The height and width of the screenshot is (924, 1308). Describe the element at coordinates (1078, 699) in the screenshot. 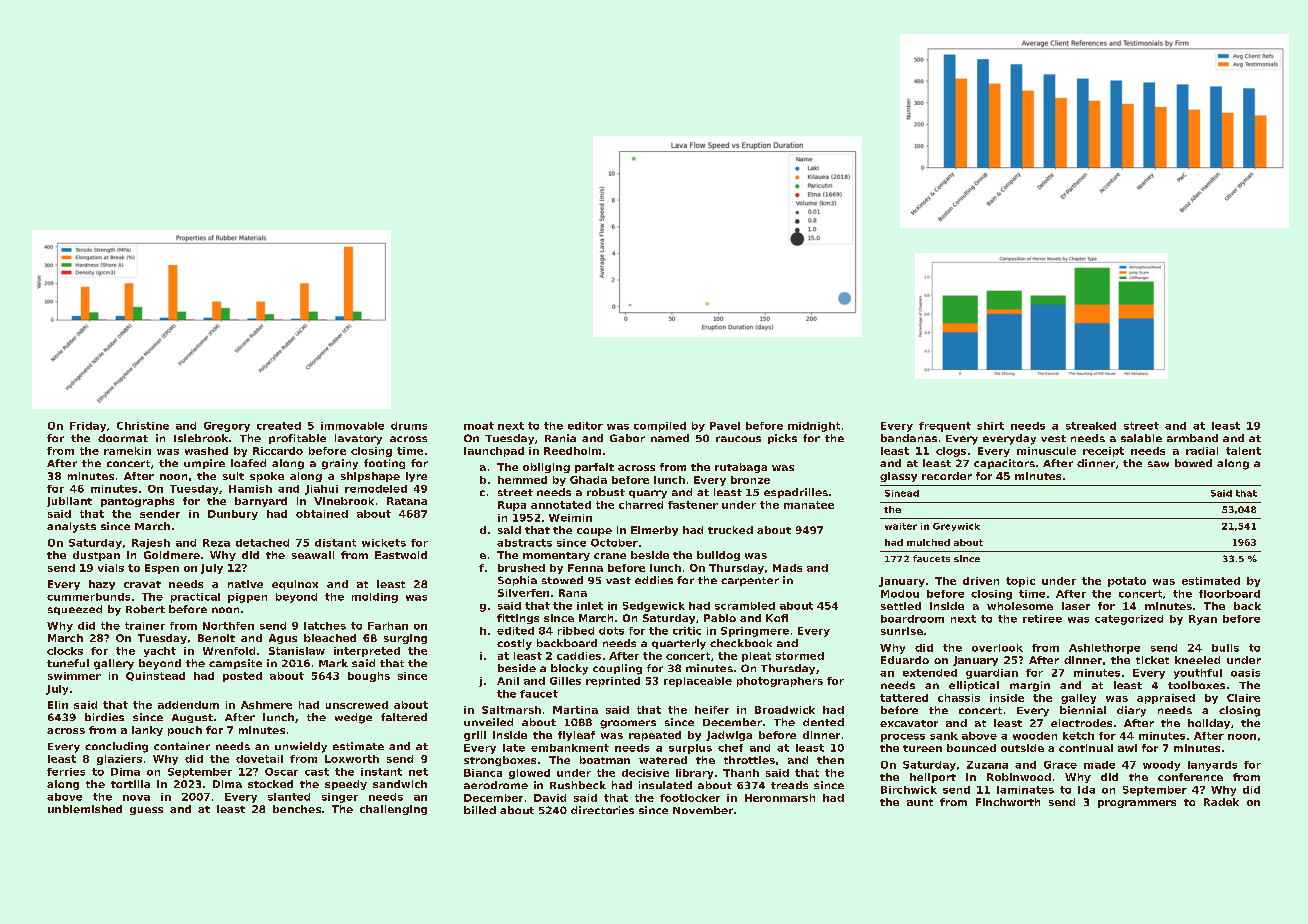

I see `galley` at that location.
